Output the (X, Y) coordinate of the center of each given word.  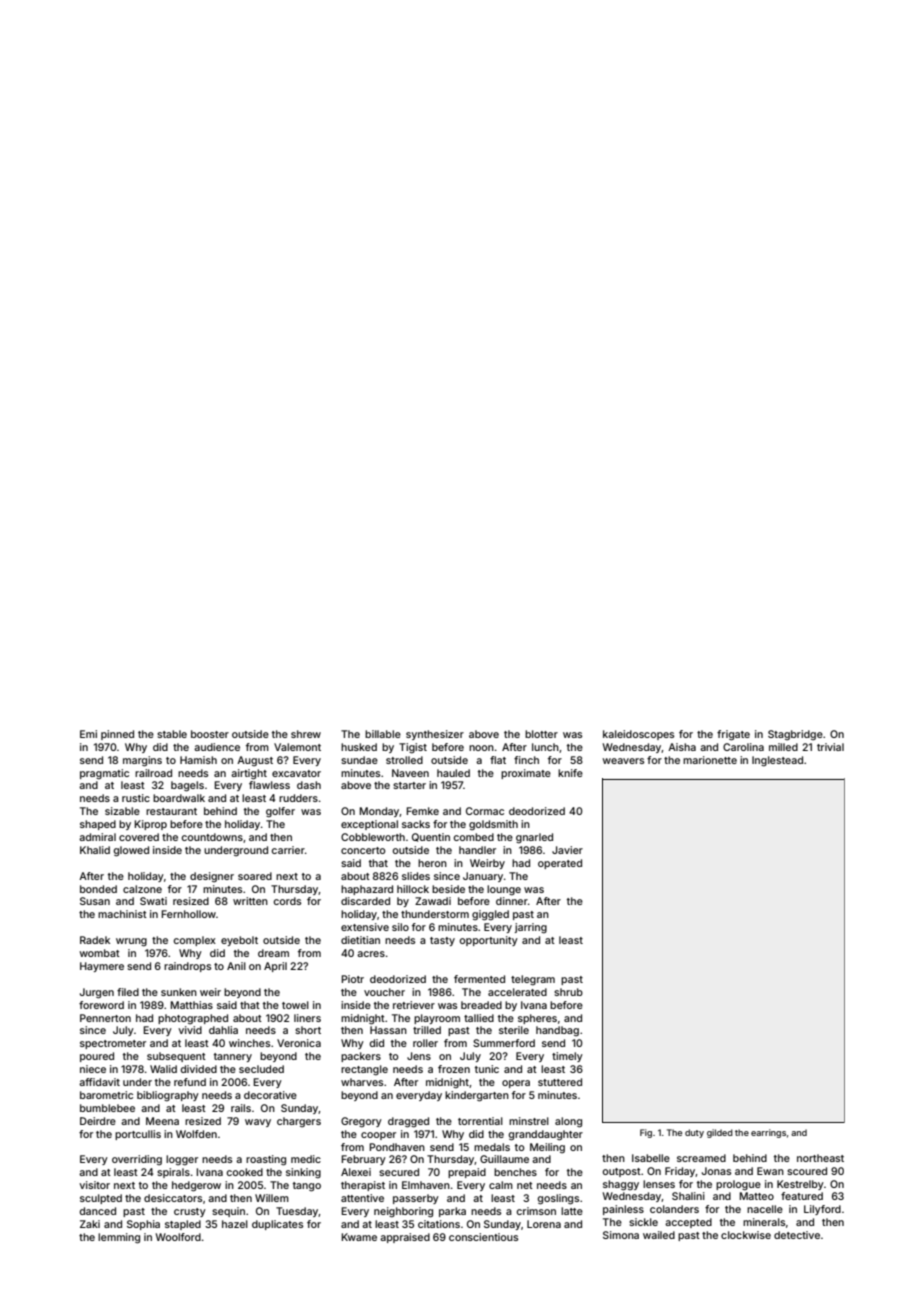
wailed (659, 1235)
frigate (733, 735)
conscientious (483, 1237)
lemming (119, 1238)
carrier (288, 850)
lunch (545, 747)
